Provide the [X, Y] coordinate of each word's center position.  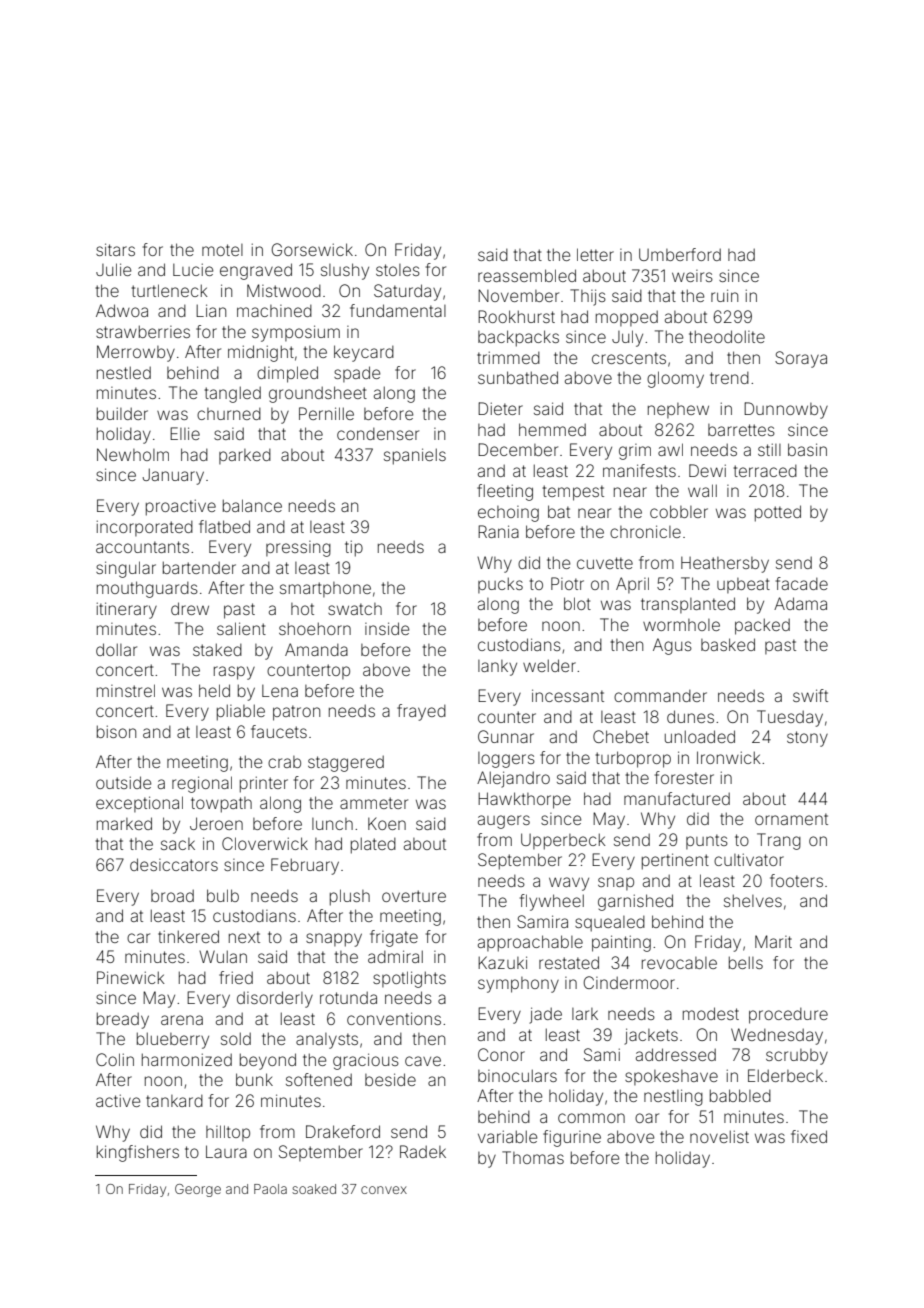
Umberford [680, 254]
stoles [398, 270]
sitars [115, 249]
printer [264, 784]
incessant [568, 695]
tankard [174, 1101]
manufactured [677, 798]
